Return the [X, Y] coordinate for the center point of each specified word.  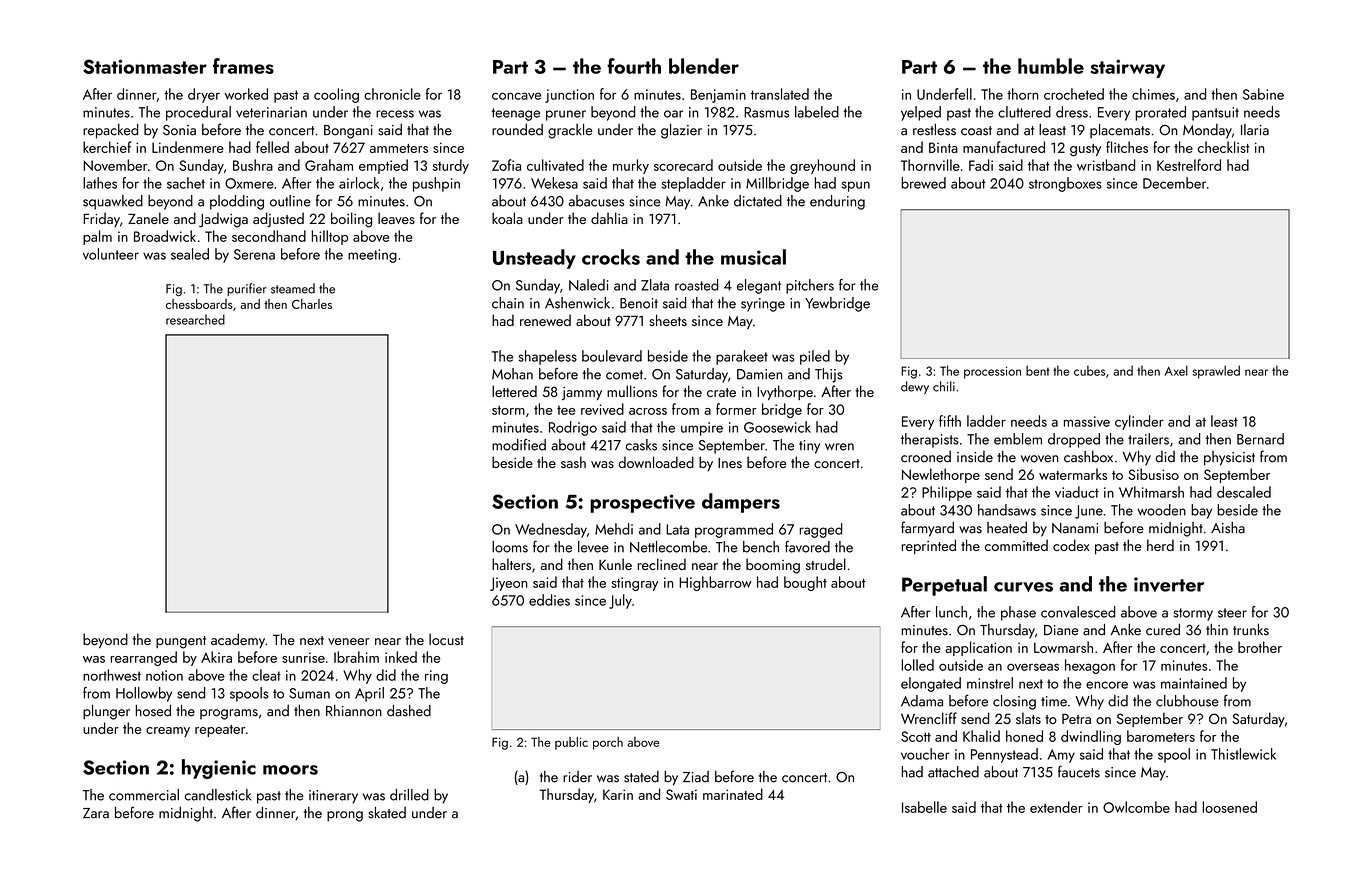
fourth [634, 66]
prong [345, 816]
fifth [950, 421]
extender [1056, 807]
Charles [312, 304]
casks [641, 445]
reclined [662, 564]
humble [1051, 66]
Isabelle [924, 807]
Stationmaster [145, 66]
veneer [349, 641]
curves [1023, 587]
